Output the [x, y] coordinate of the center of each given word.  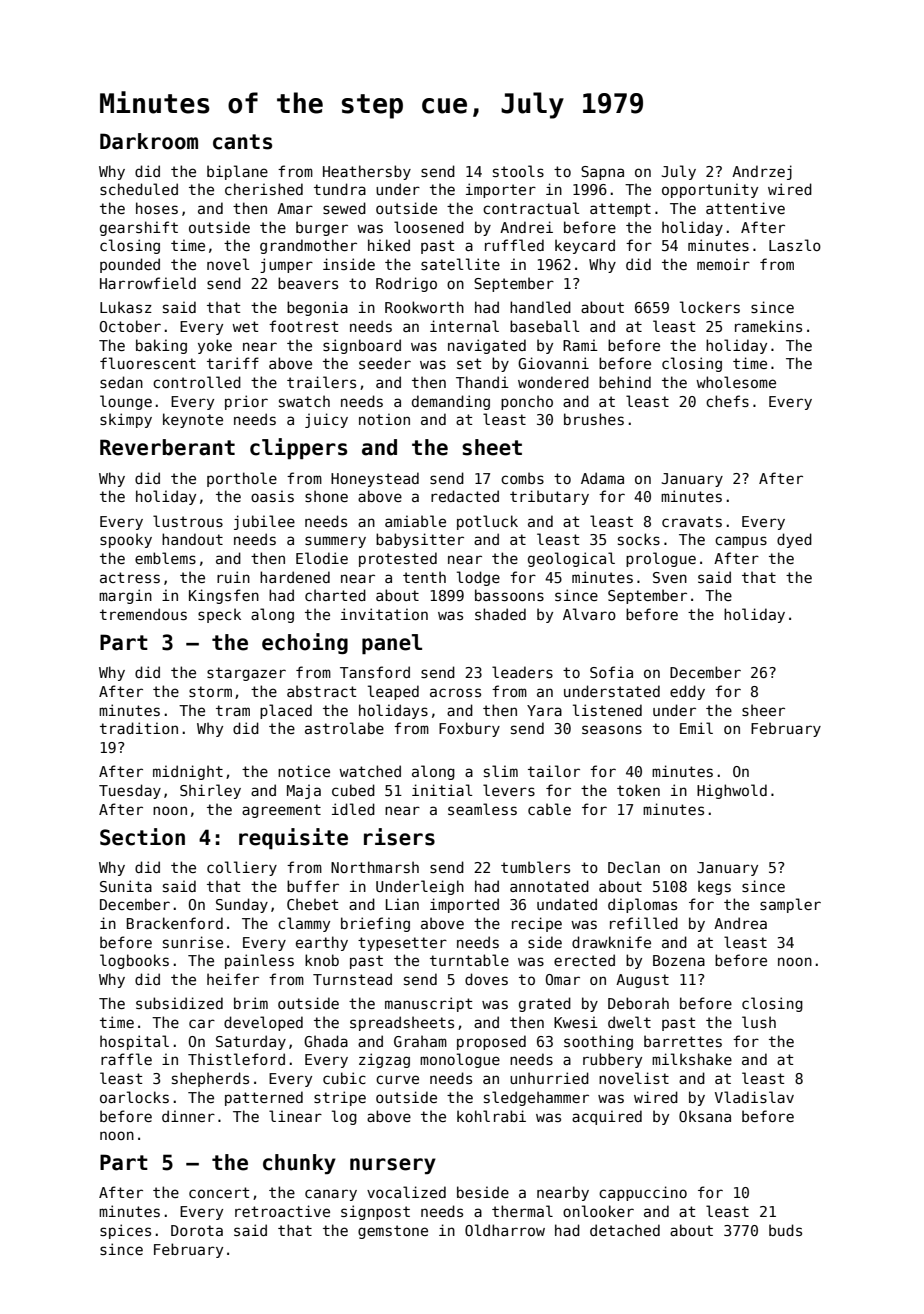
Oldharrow [505, 1230]
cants [242, 142]
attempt [620, 210]
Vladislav [754, 1097]
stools [518, 171]
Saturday [251, 1042]
